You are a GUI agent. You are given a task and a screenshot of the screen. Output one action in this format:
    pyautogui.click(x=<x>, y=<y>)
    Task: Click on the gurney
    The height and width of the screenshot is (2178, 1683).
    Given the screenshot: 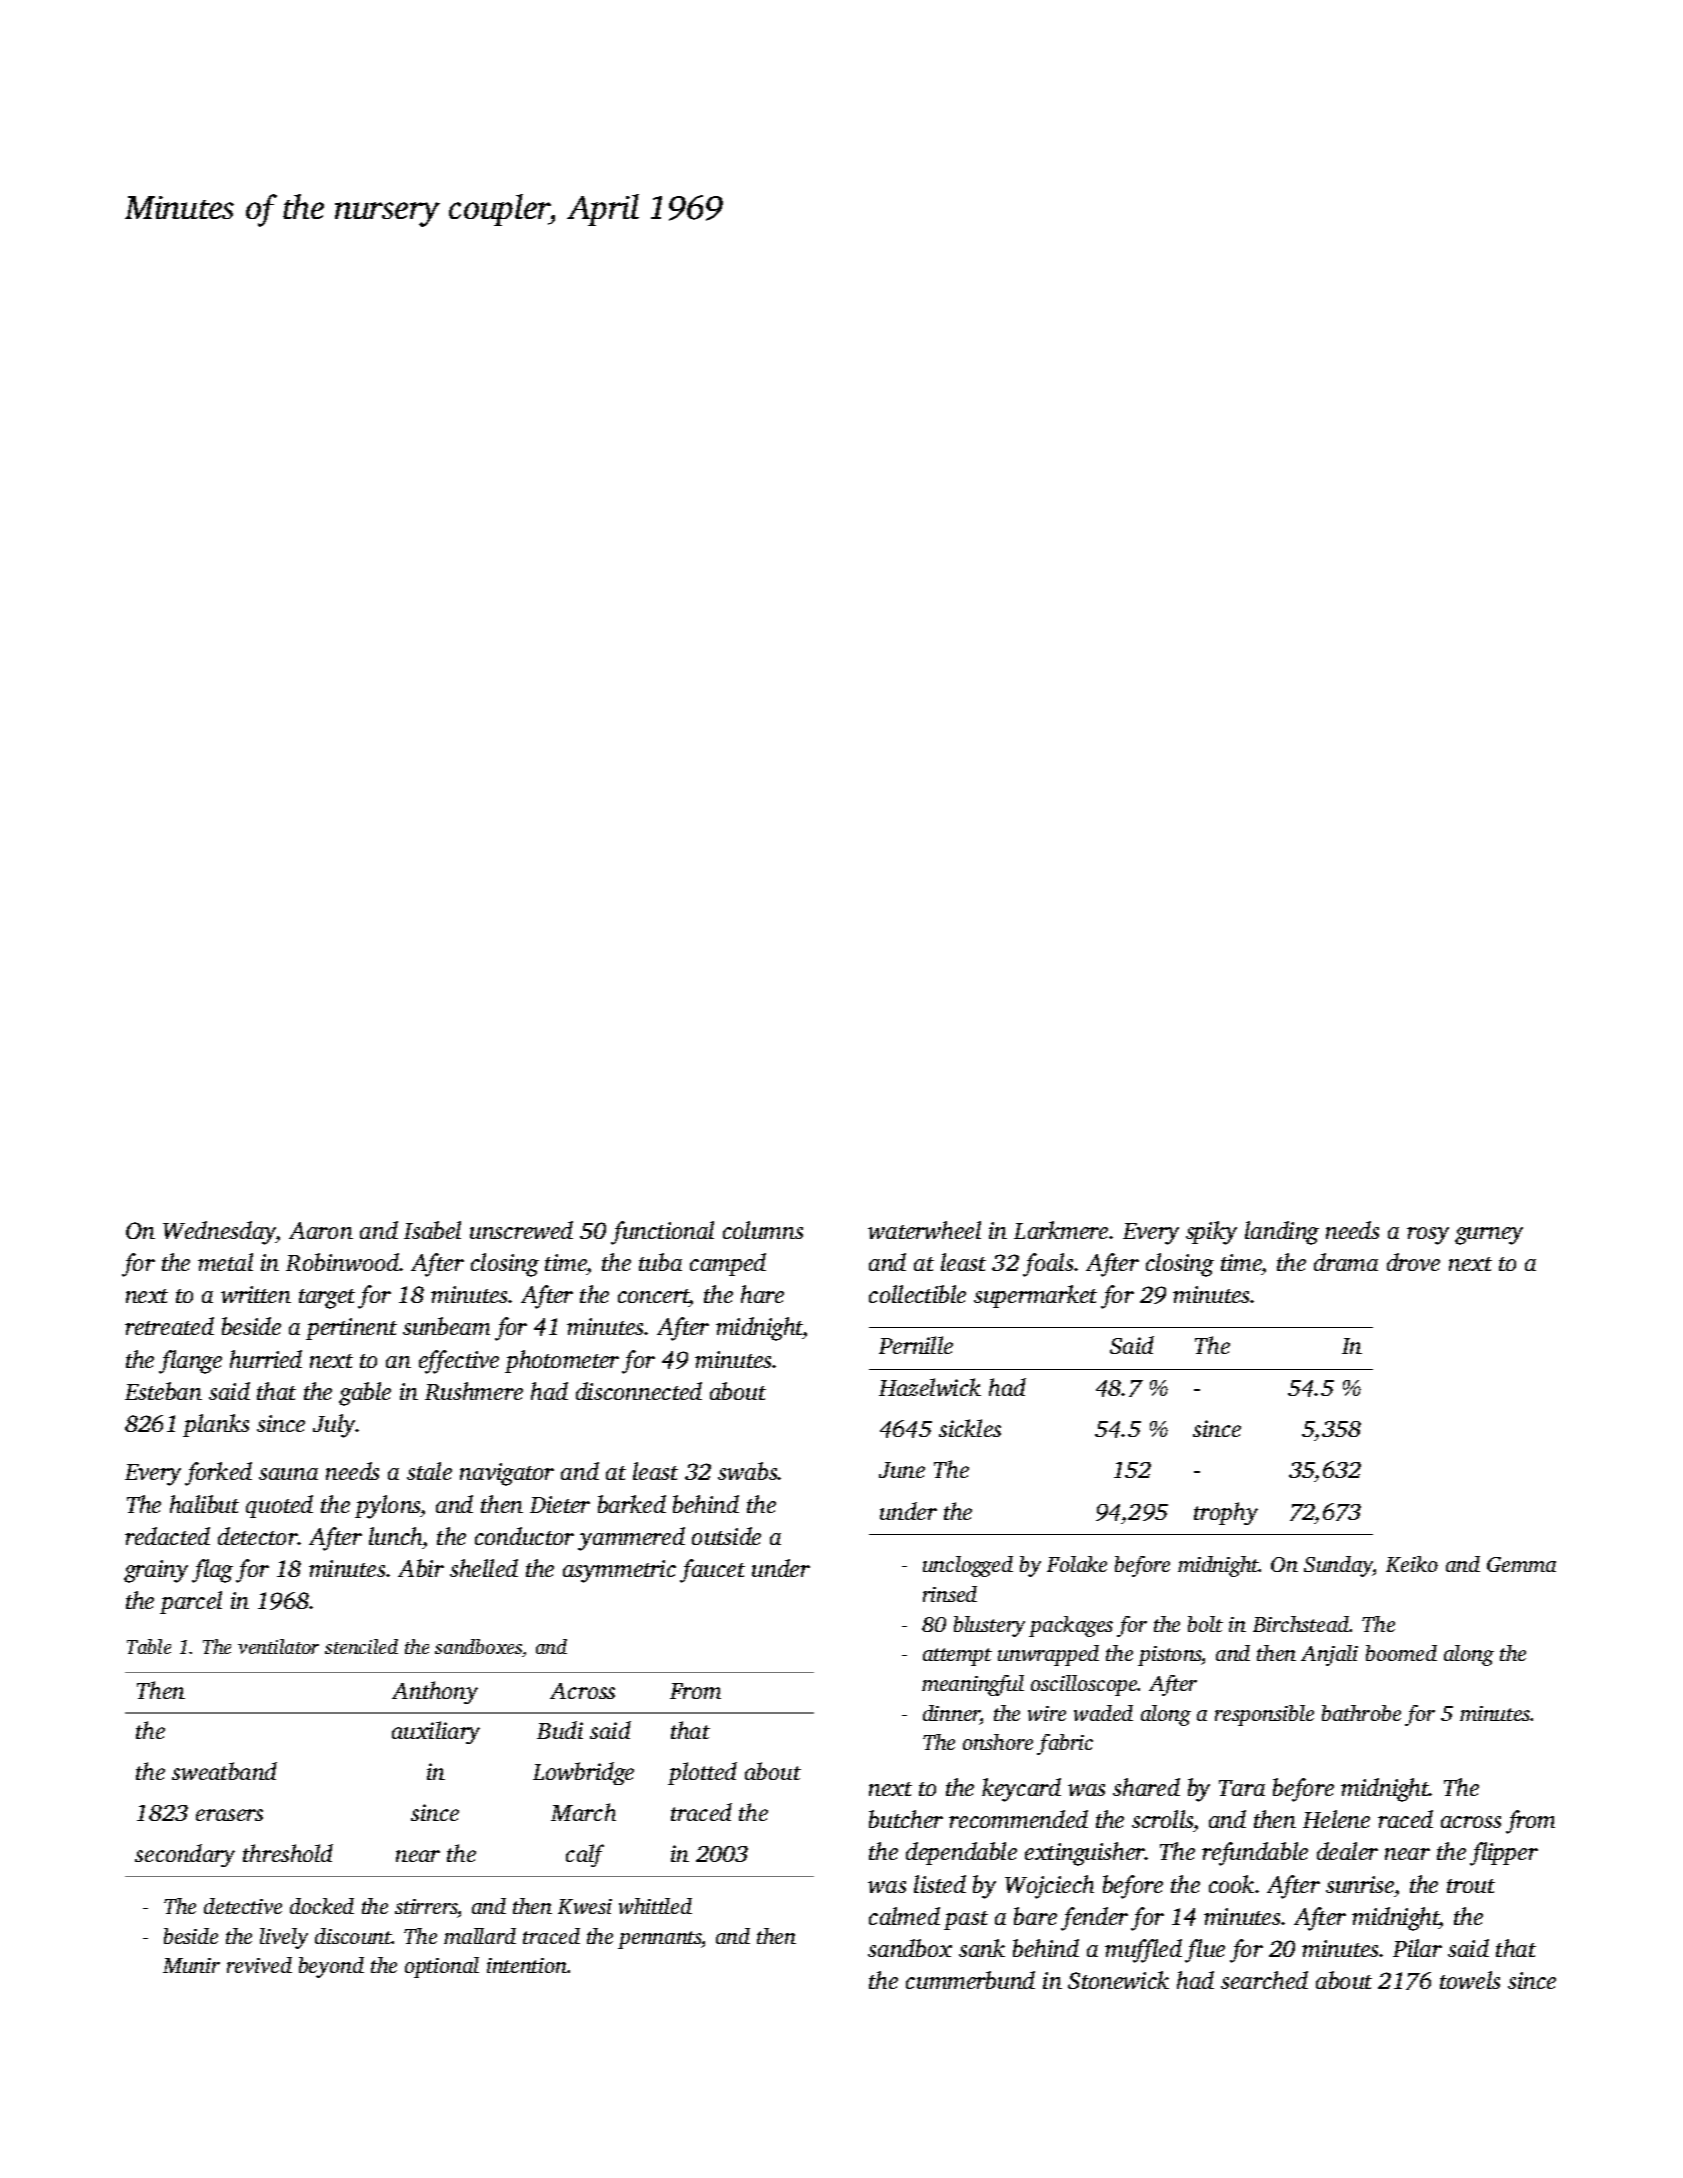 What is the action you would take?
    pyautogui.click(x=1489, y=1236)
